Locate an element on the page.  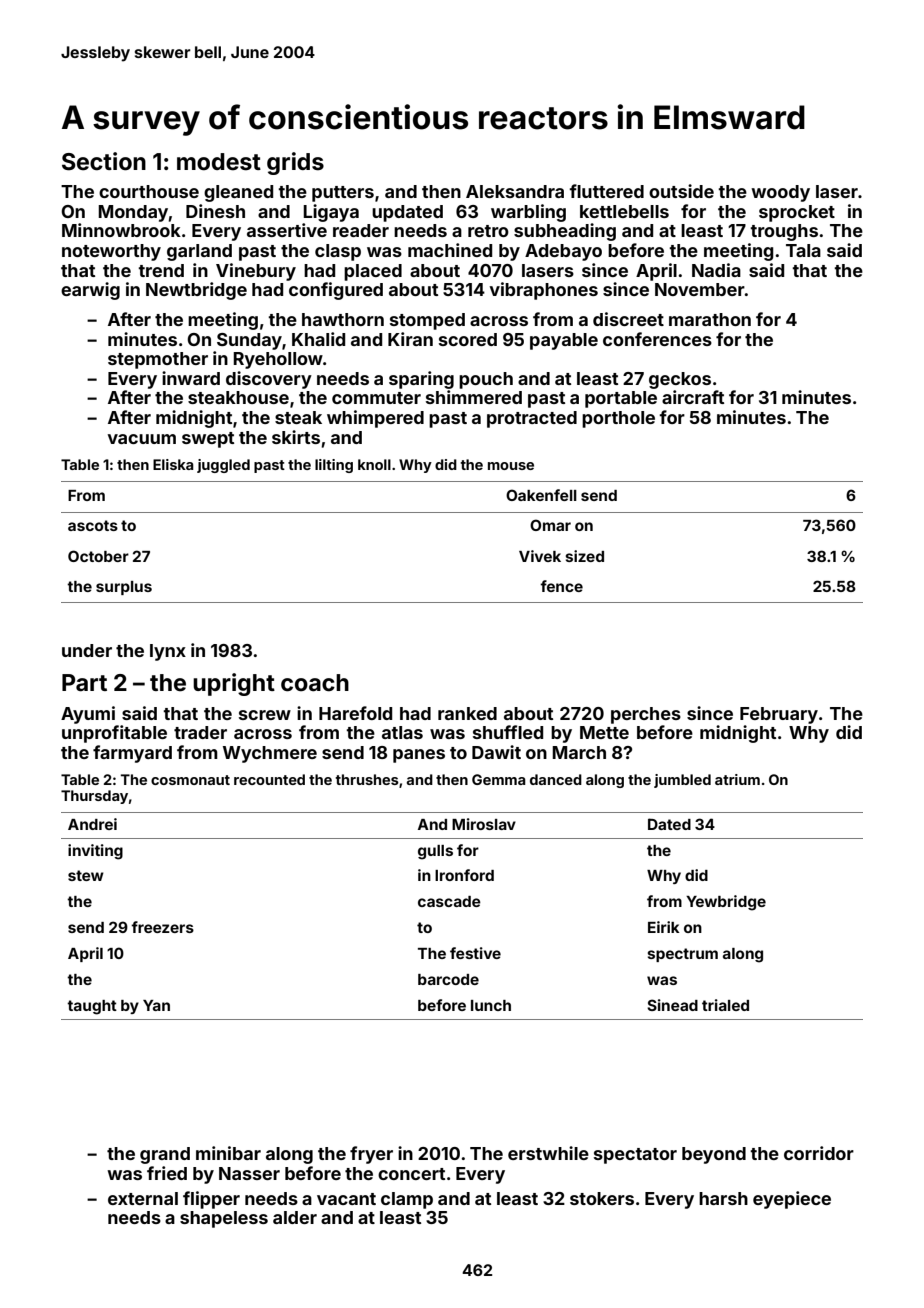
lunch is located at coordinates (491, 1005).
